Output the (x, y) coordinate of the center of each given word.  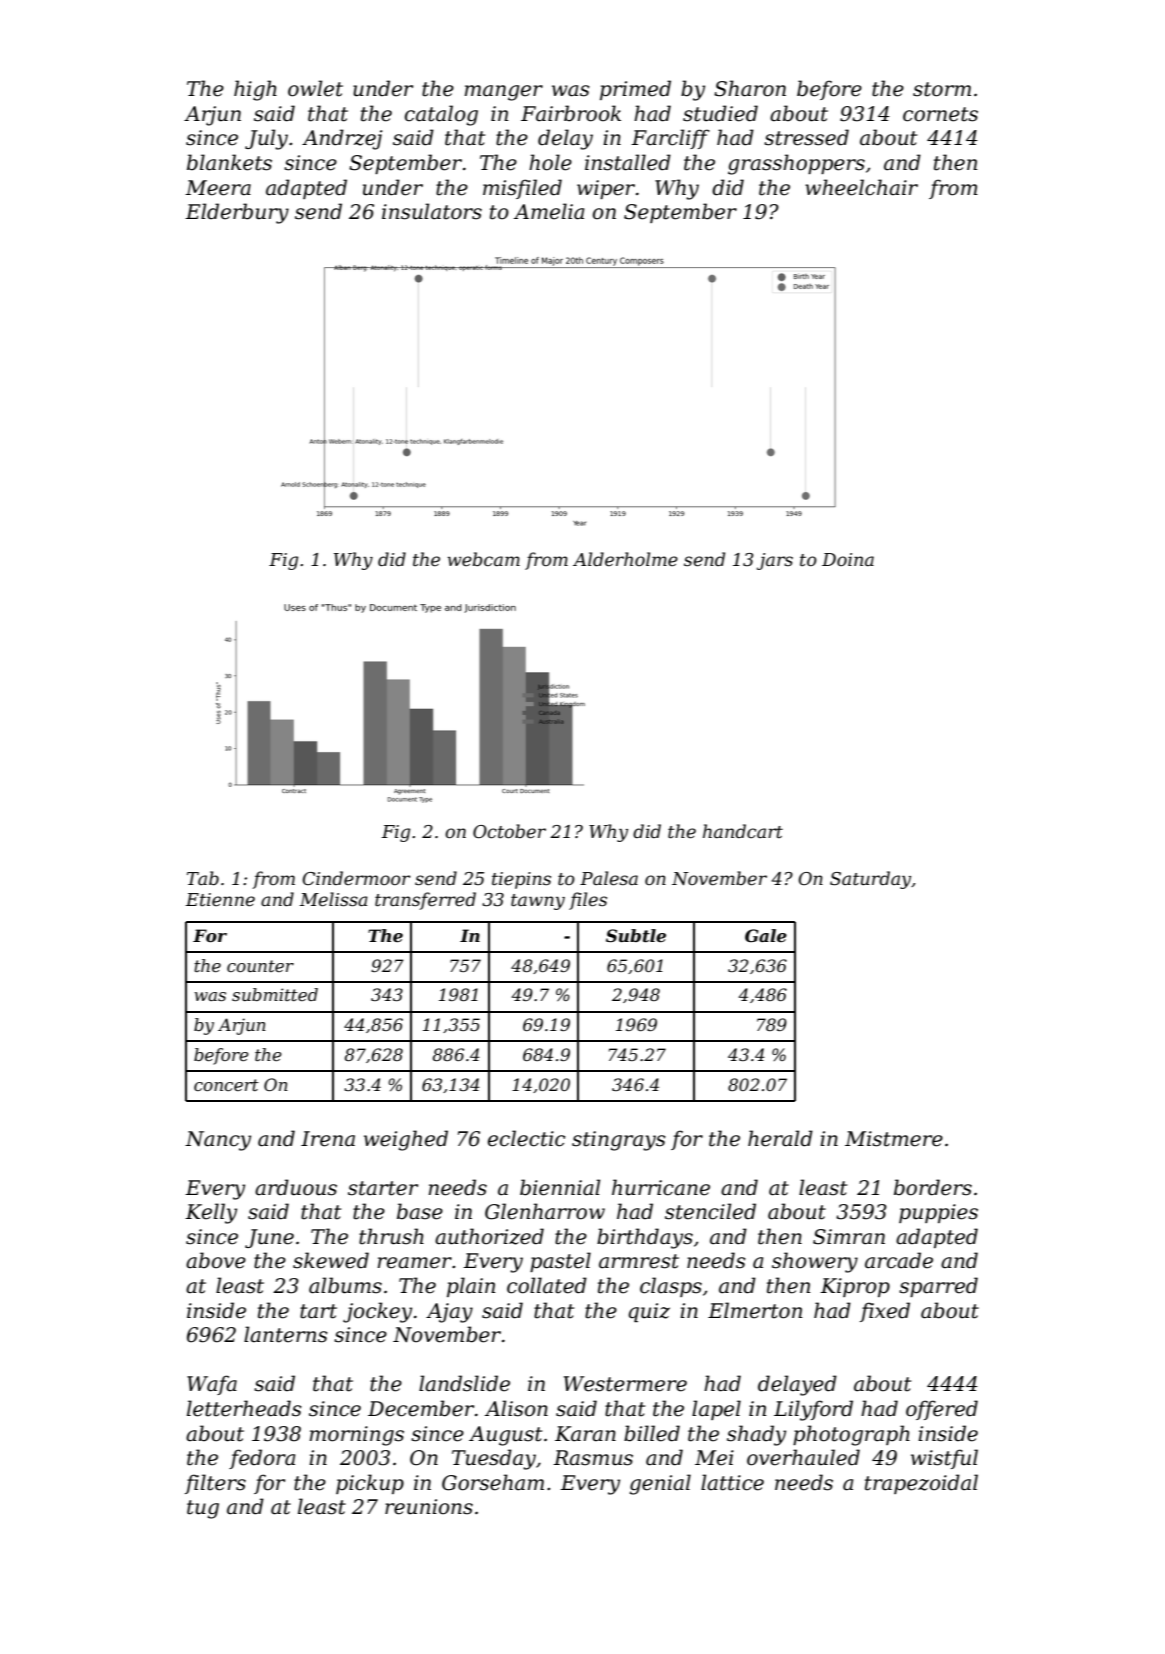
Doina (848, 559)
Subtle (636, 935)
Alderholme (625, 559)
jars (775, 561)
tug (203, 1509)
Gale (766, 935)
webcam (484, 559)
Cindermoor (357, 878)
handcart (743, 831)
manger (504, 93)
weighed (406, 1140)
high (255, 90)
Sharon (750, 88)
